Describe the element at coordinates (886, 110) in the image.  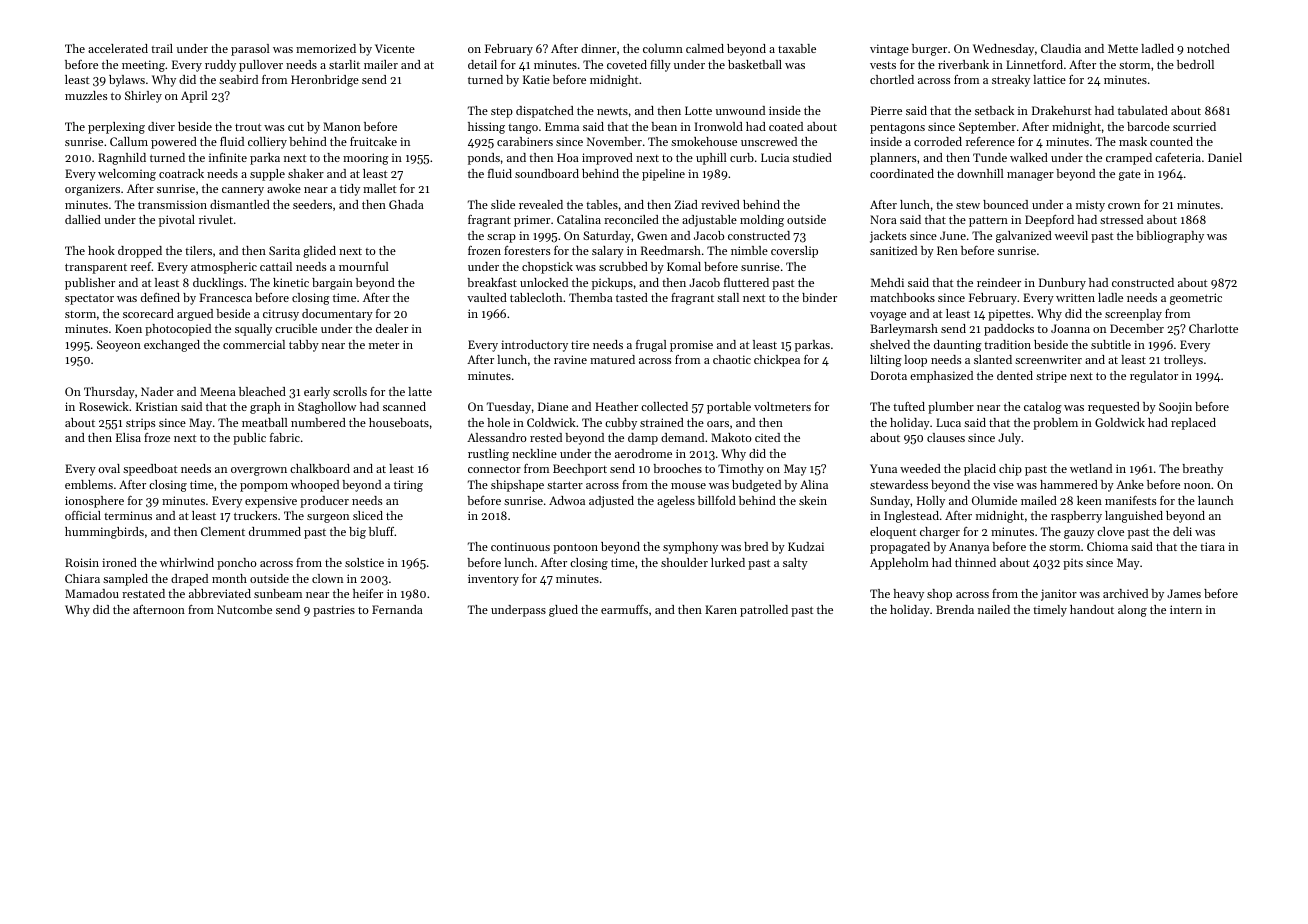
I see `Pierre` at that location.
